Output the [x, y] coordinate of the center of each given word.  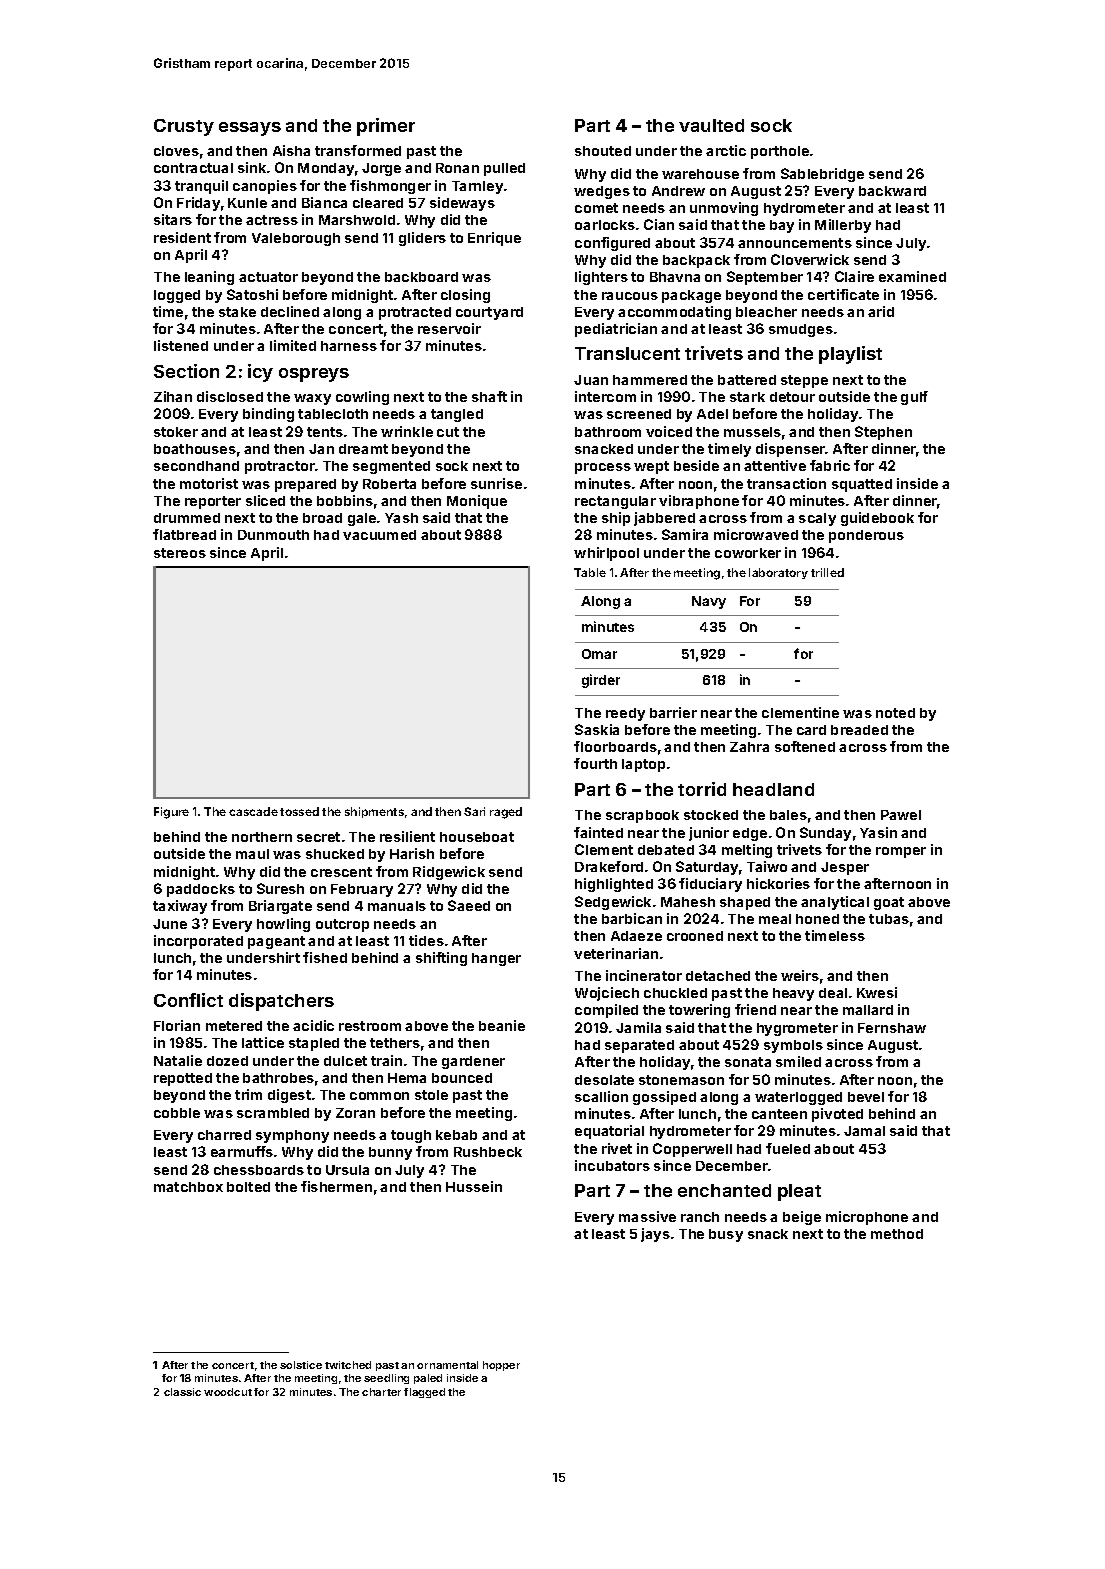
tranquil [201, 187]
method [897, 1234]
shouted [603, 151]
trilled [827, 572]
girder [601, 681]
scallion [601, 1096]
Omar [599, 654]
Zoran [355, 1113]
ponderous [866, 536]
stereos [180, 553]
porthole [780, 152]
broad [322, 518]
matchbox [188, 1187]
